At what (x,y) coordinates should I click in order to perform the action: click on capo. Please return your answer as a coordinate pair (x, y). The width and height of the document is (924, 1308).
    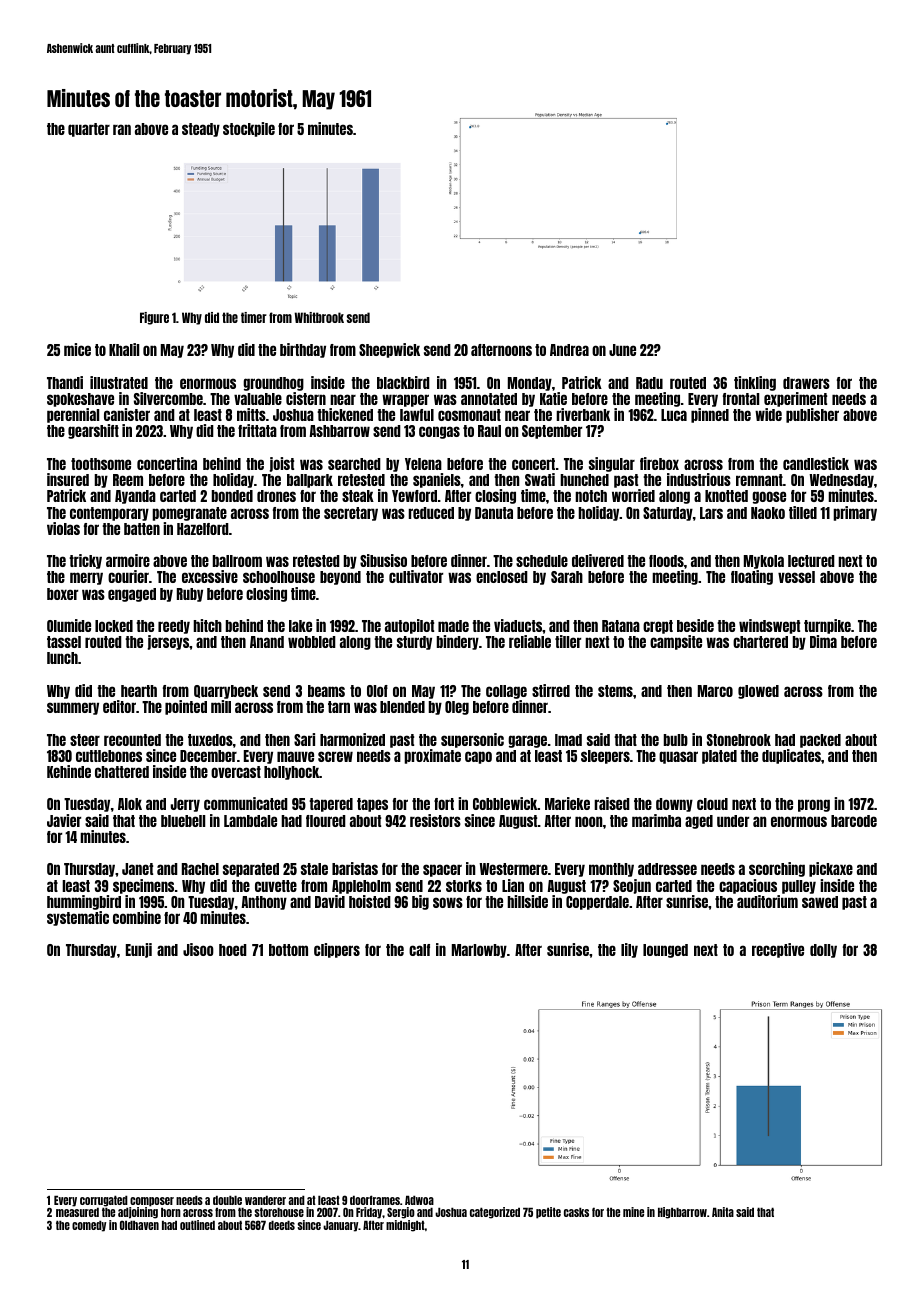
    Looking at the image, I should click on (478, 757).
